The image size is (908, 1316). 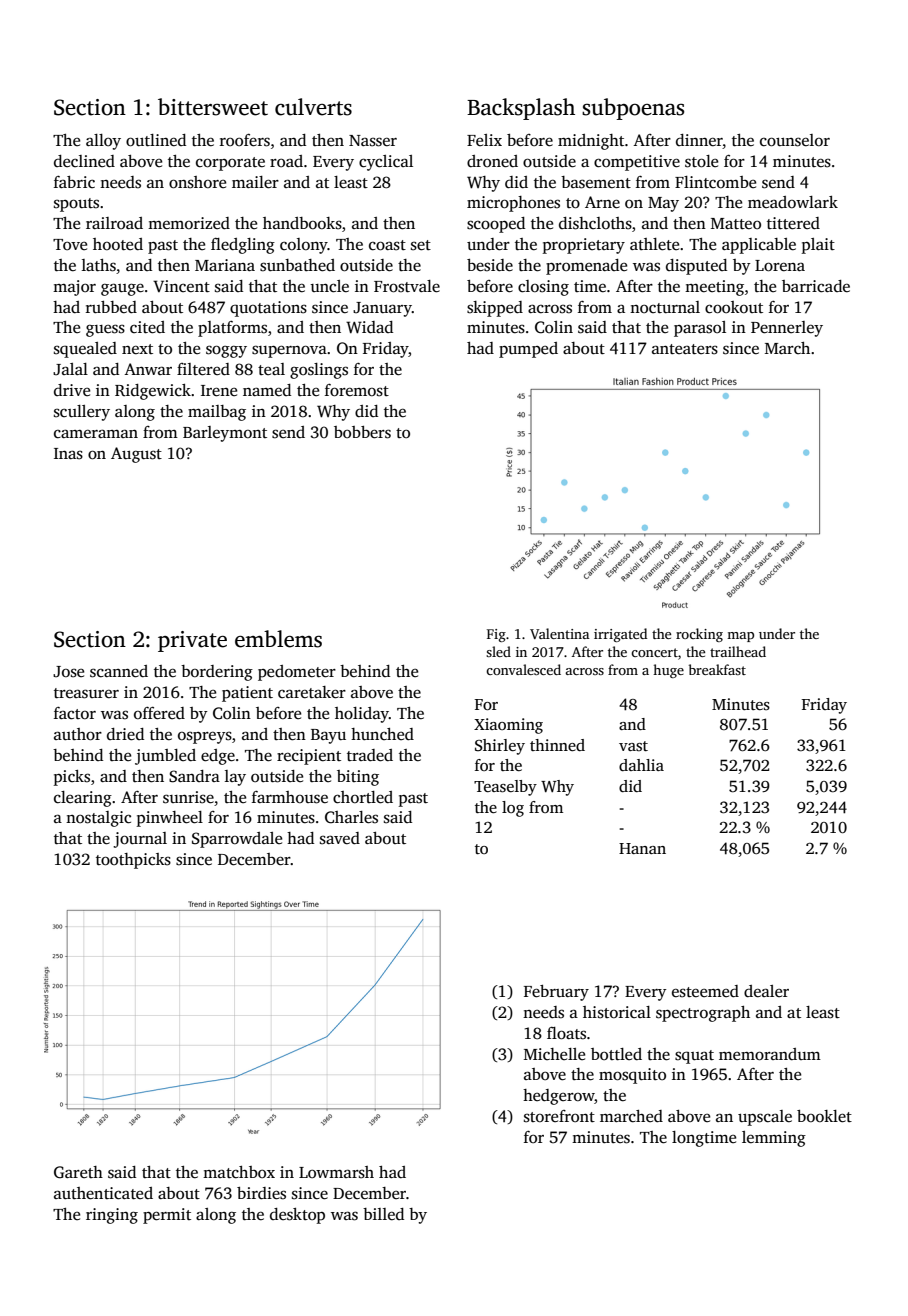 What do you see at coordinates (225, 434) in the screenshot?
I see `Barleymont` at bounding box center [225, 434].
